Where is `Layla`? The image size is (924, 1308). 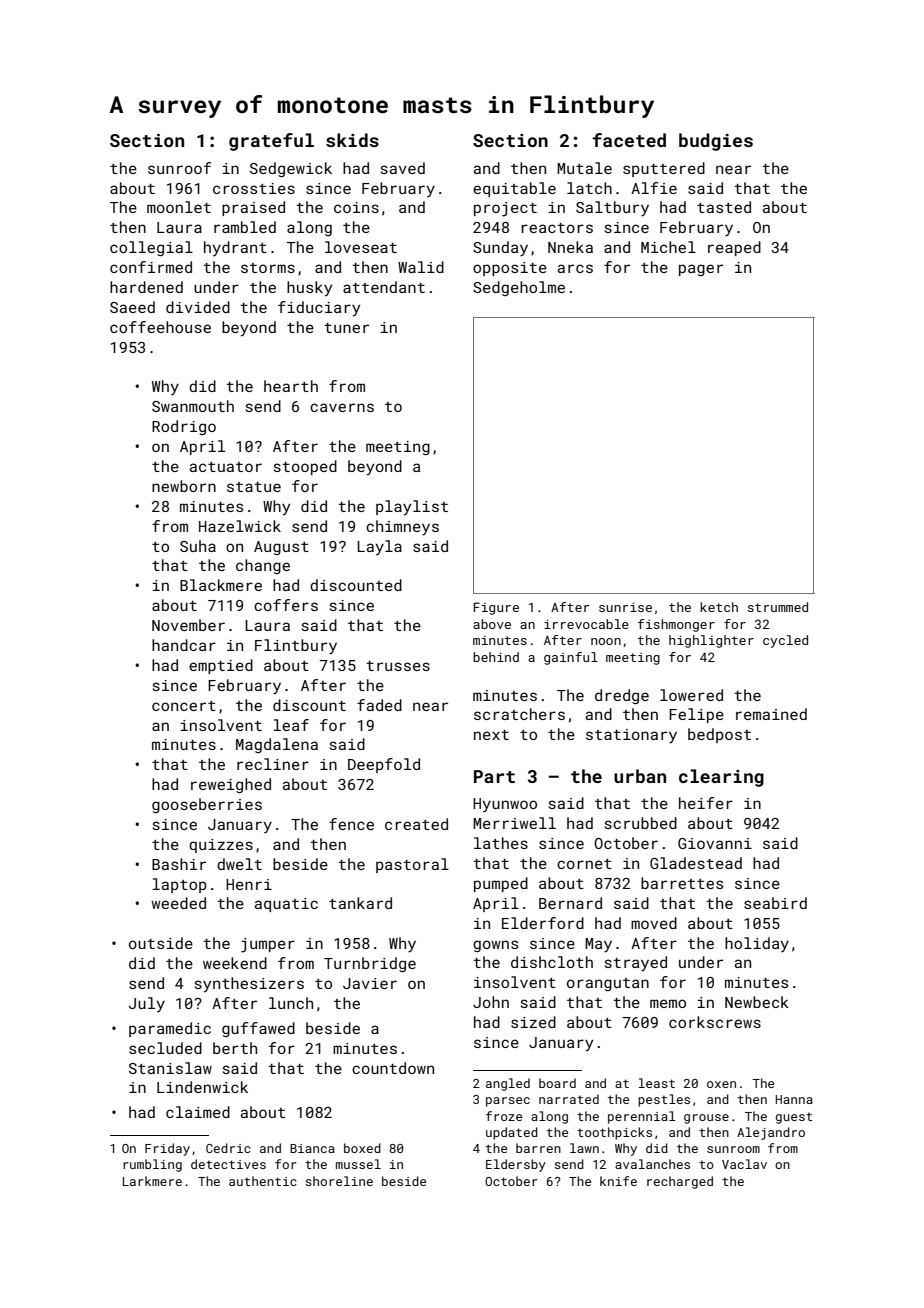 Layla is located at coordinates (379, 547).
